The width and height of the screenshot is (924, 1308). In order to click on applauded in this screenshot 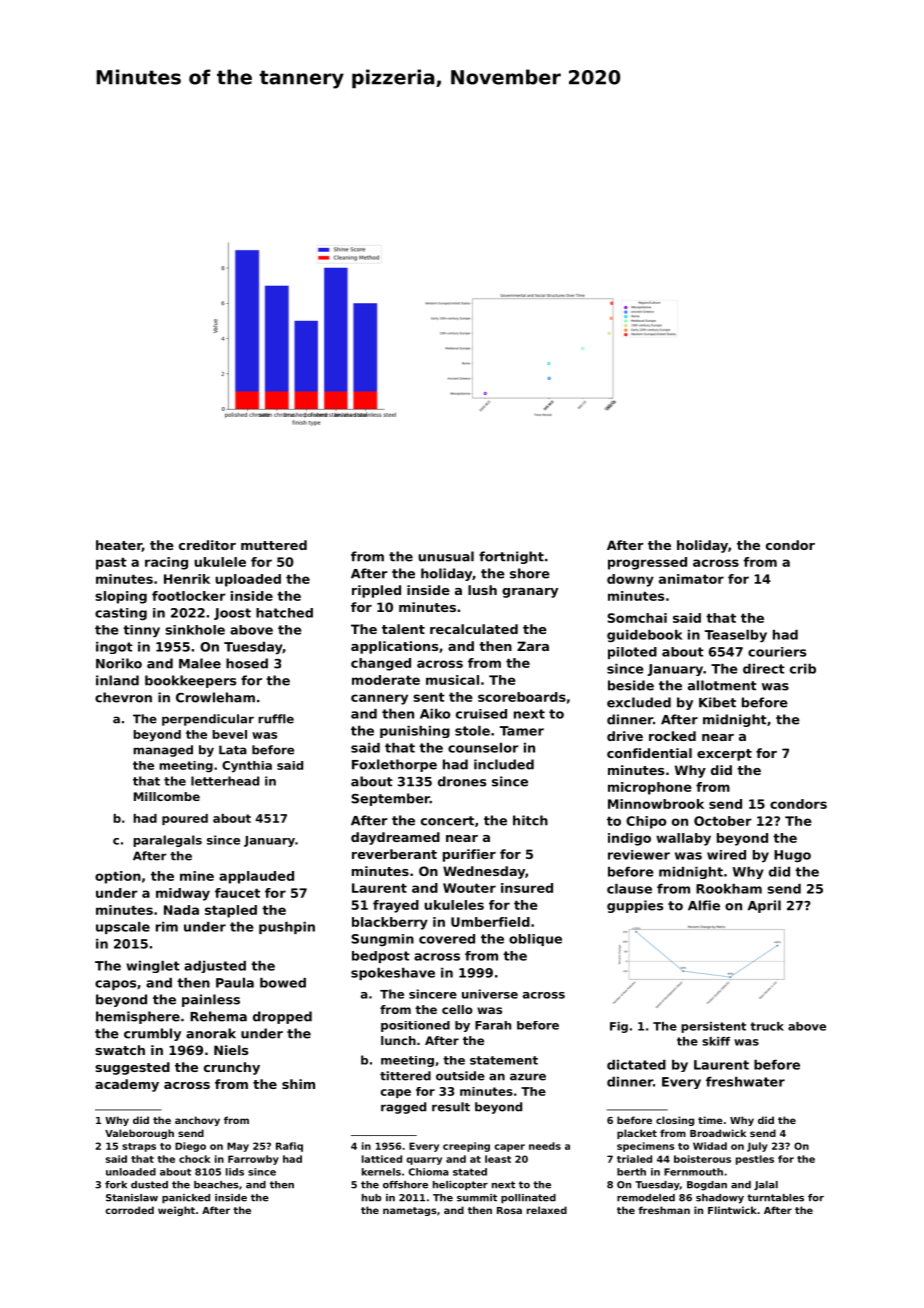, I will do `click(256, 877)`.
